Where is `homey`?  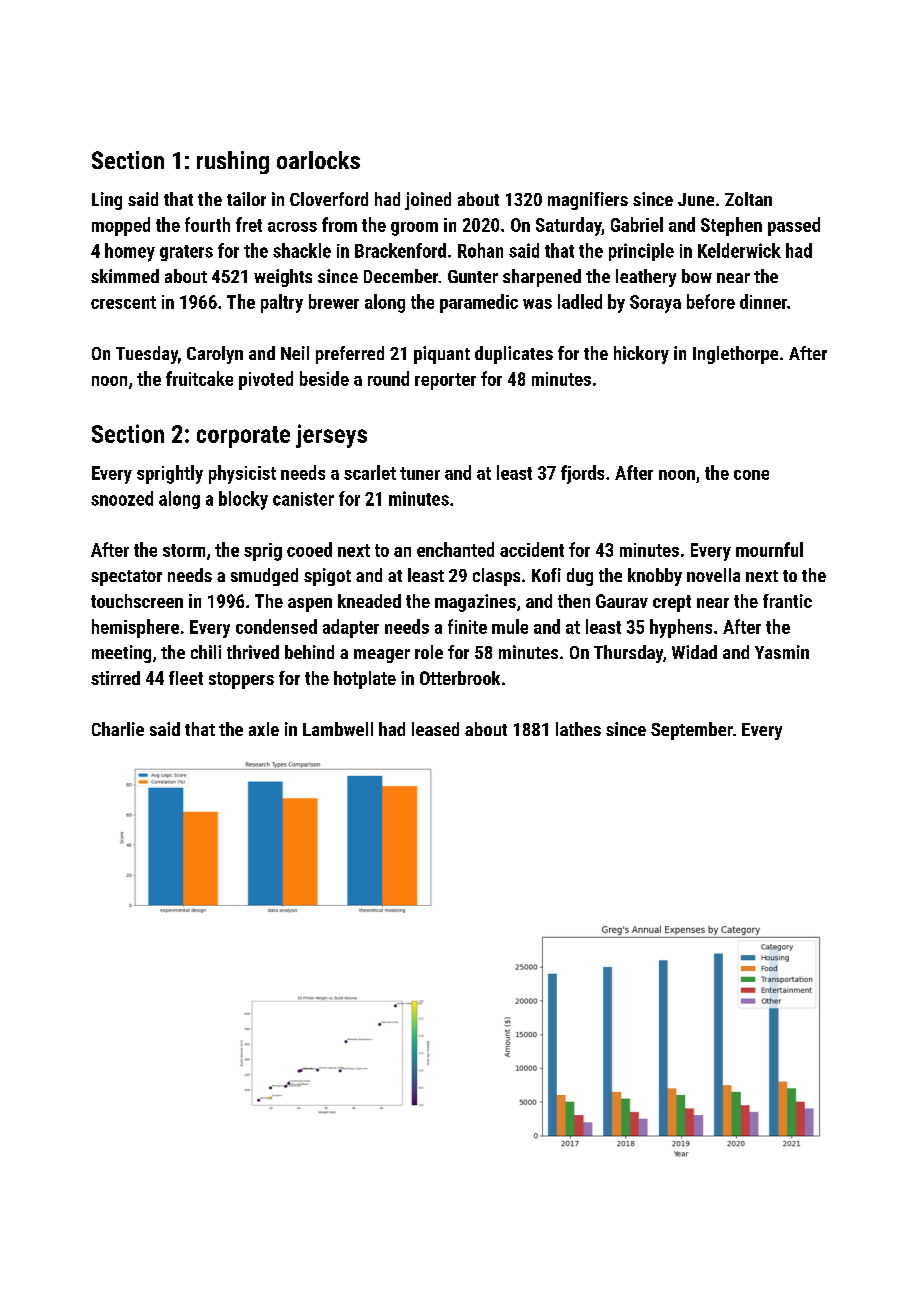 homey is located at coordinates (130, 252).
